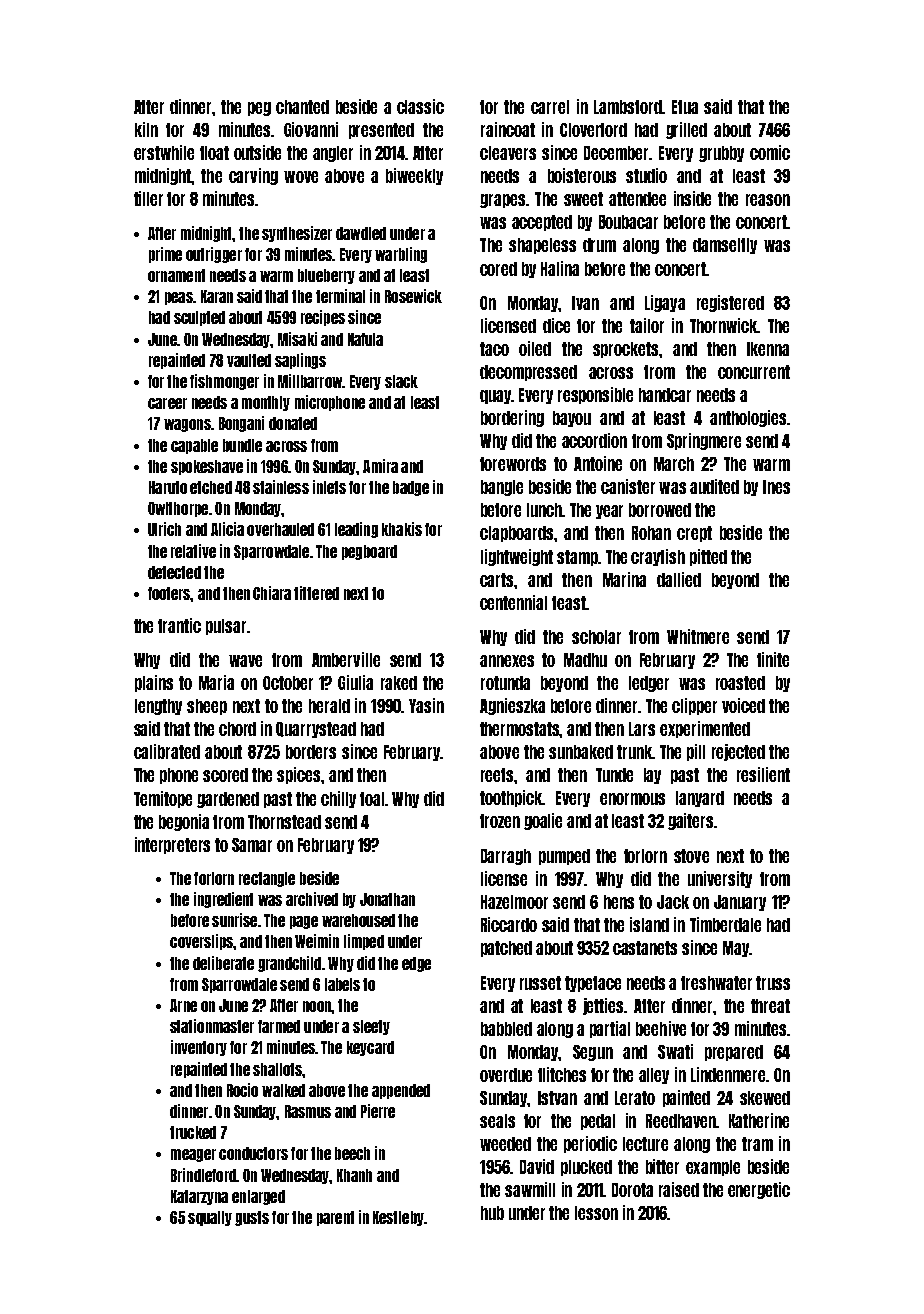 This image has height=1314, width=924. Describe the element at coordinates (210, 1218) in the image. I see `squally` at that location.
